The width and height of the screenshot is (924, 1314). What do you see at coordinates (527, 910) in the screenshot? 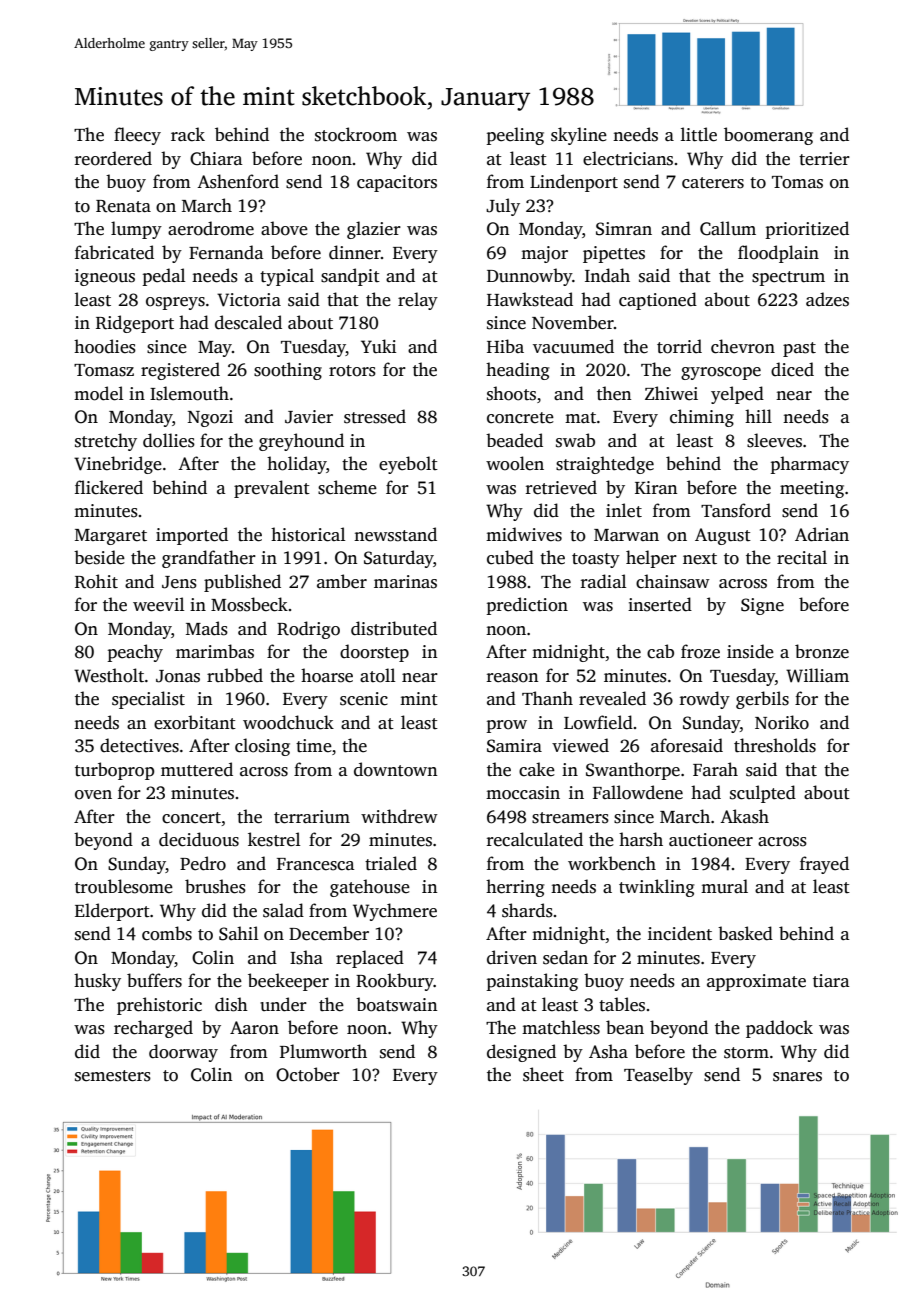
I see `shards` at bounding box center [527, 910].
